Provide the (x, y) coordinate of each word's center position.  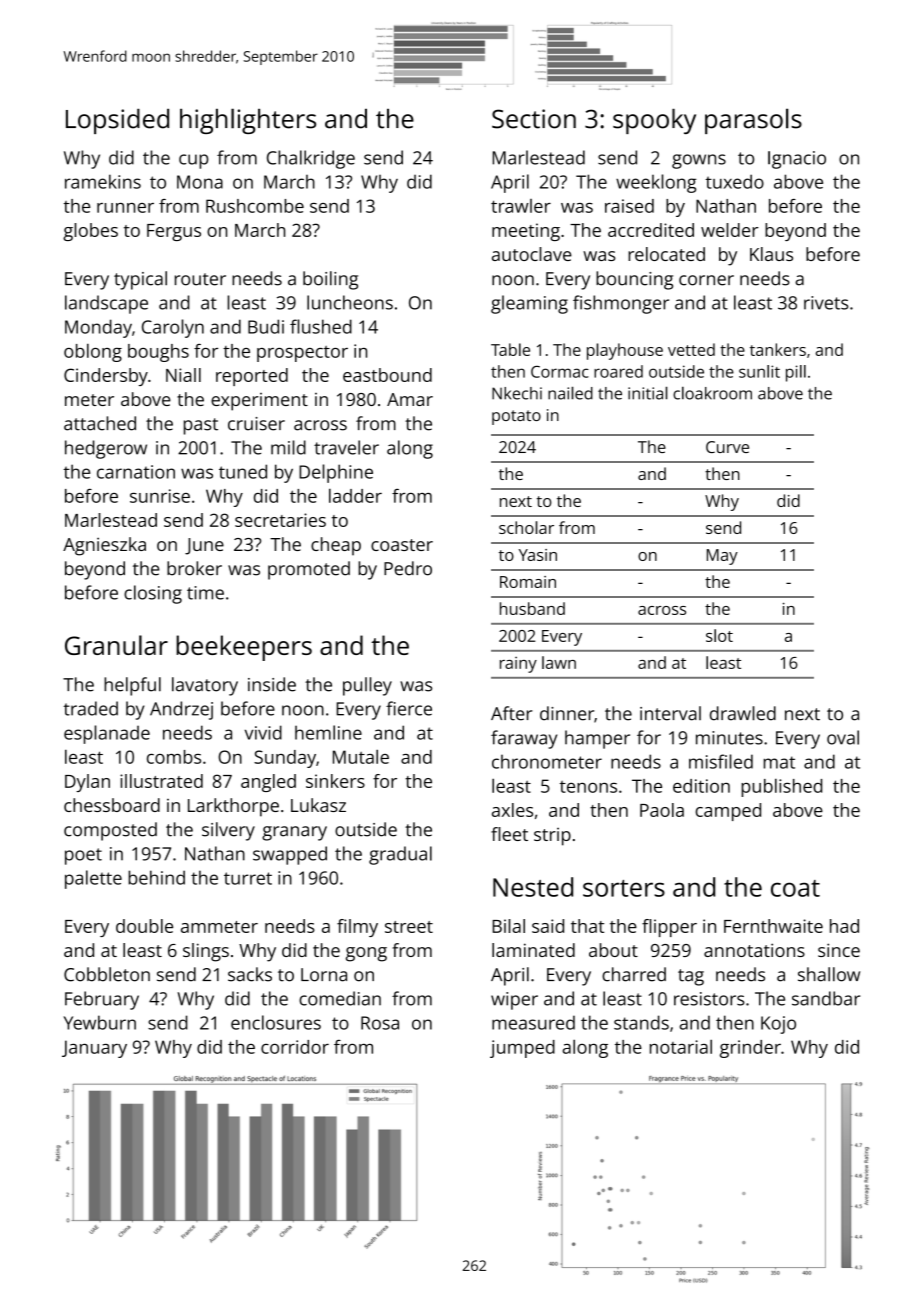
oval (843, 737)
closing (153, 594)
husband (532, 608)
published (781, 787)
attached (100, 423)
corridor (295, 1047)
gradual (400, 855)
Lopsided (117, 121)
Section (534, 119)
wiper (514, 1001)
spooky (654, 121)
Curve (727, 447)
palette (93, 879)
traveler (346, 447)
